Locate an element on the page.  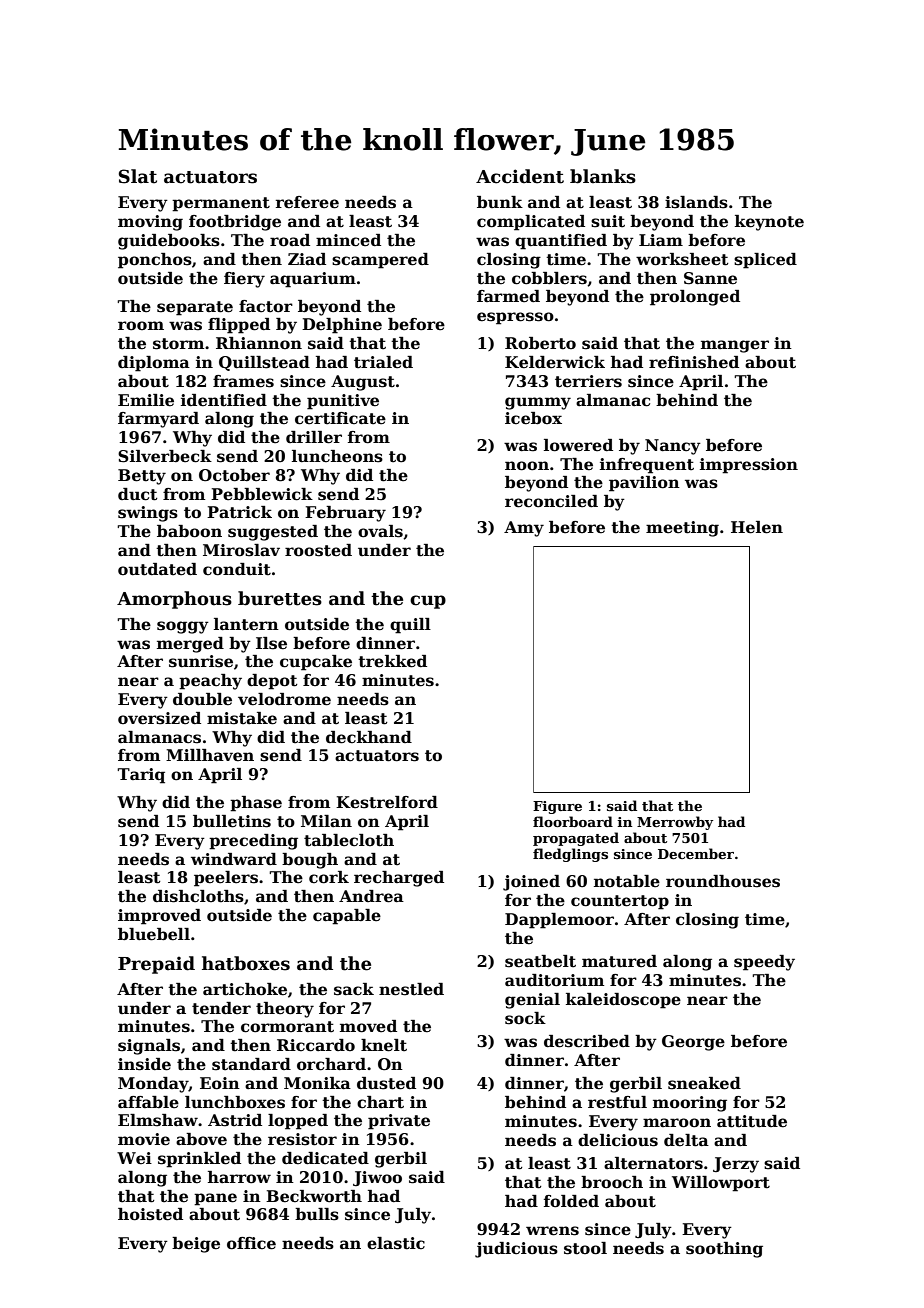
office is located at coordinates (251, 1243).
